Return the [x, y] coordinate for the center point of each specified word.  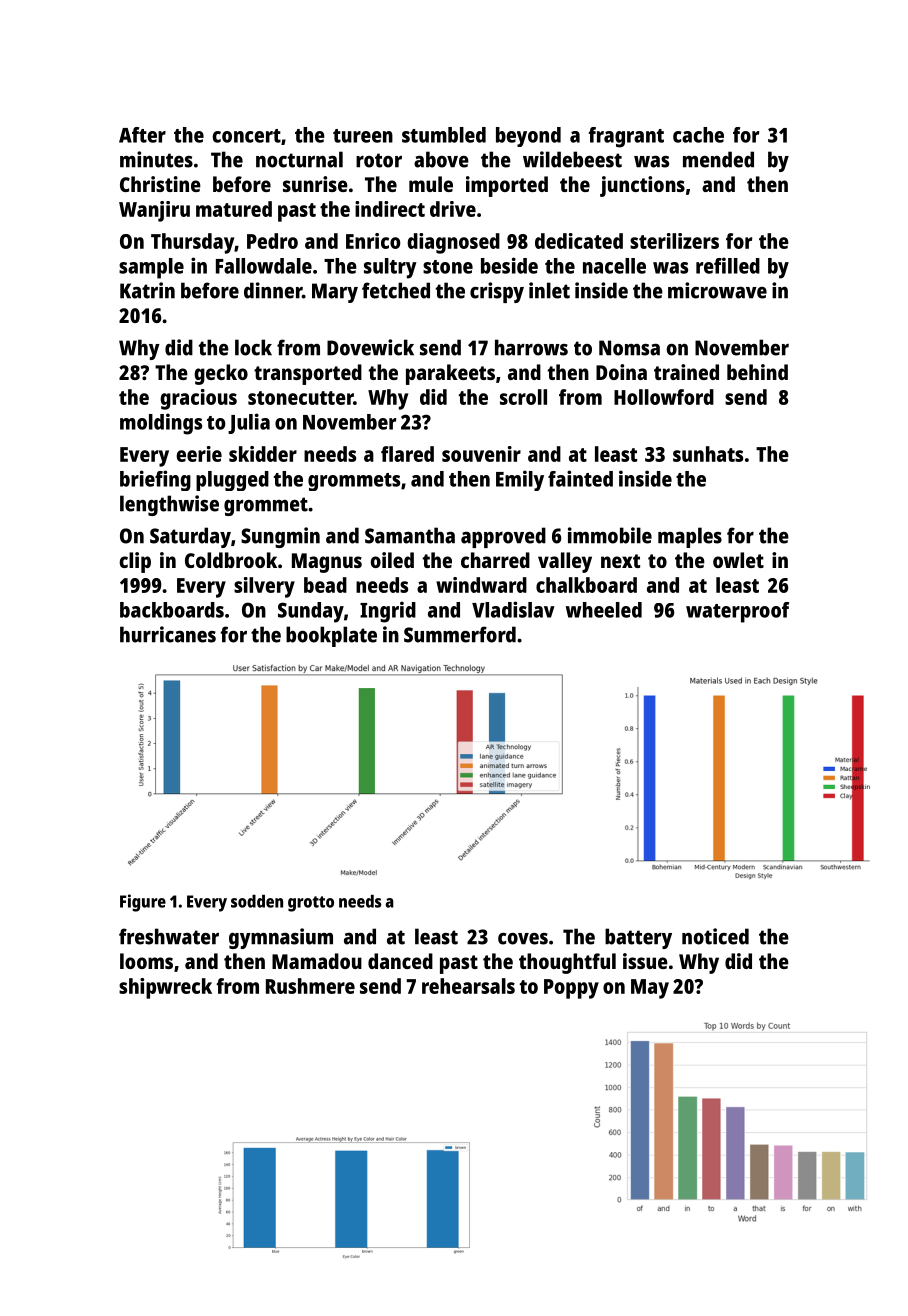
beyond [528, 137]
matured [234, 209]
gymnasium [281, 938]
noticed [715, 936]
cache [698, 135]
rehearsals [468, 986]
